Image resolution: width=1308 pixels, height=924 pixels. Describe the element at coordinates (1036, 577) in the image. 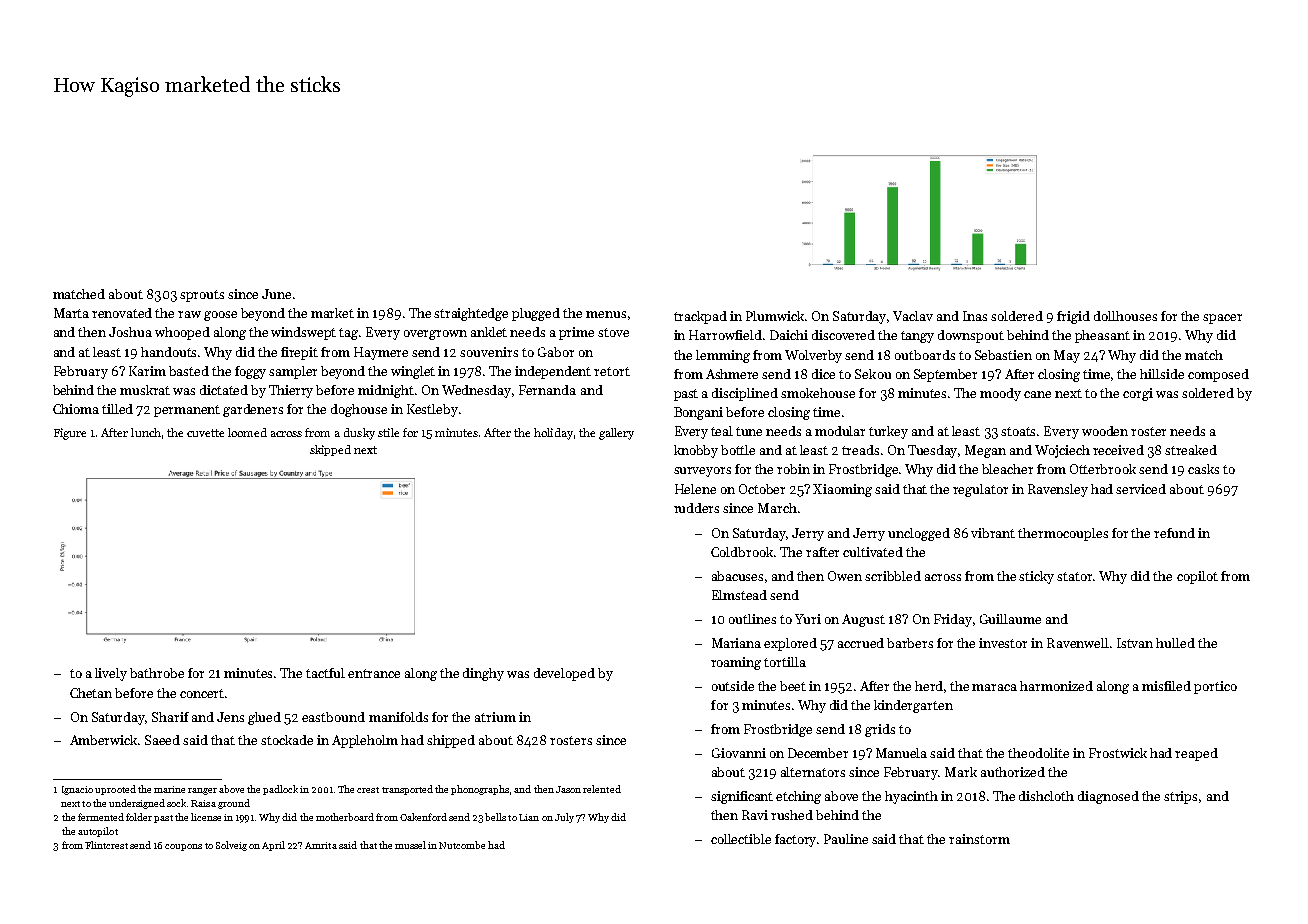

I see `sticky` at that location.
